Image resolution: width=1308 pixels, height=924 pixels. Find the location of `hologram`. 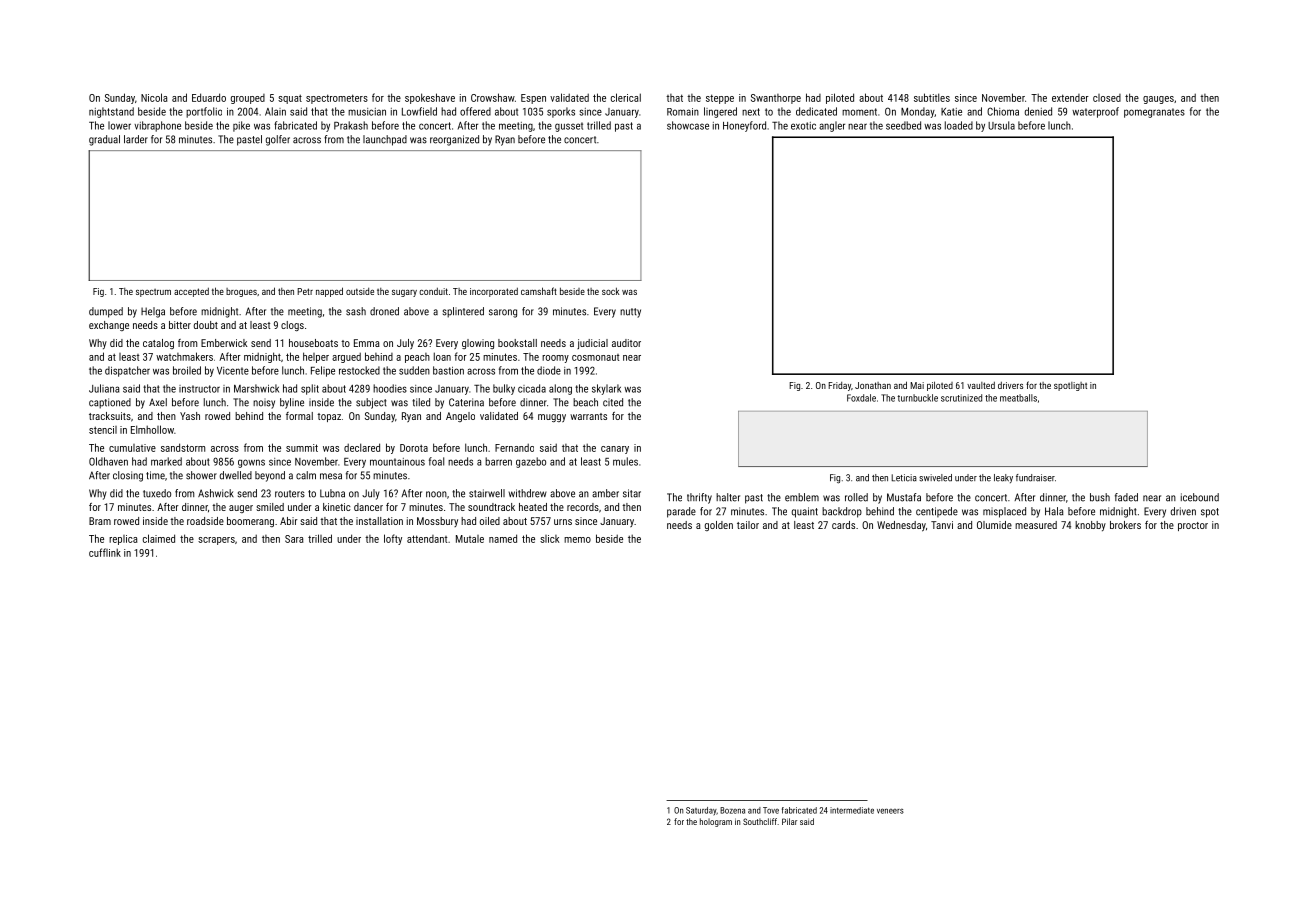

hologram is located at coordinates (716, 822).
